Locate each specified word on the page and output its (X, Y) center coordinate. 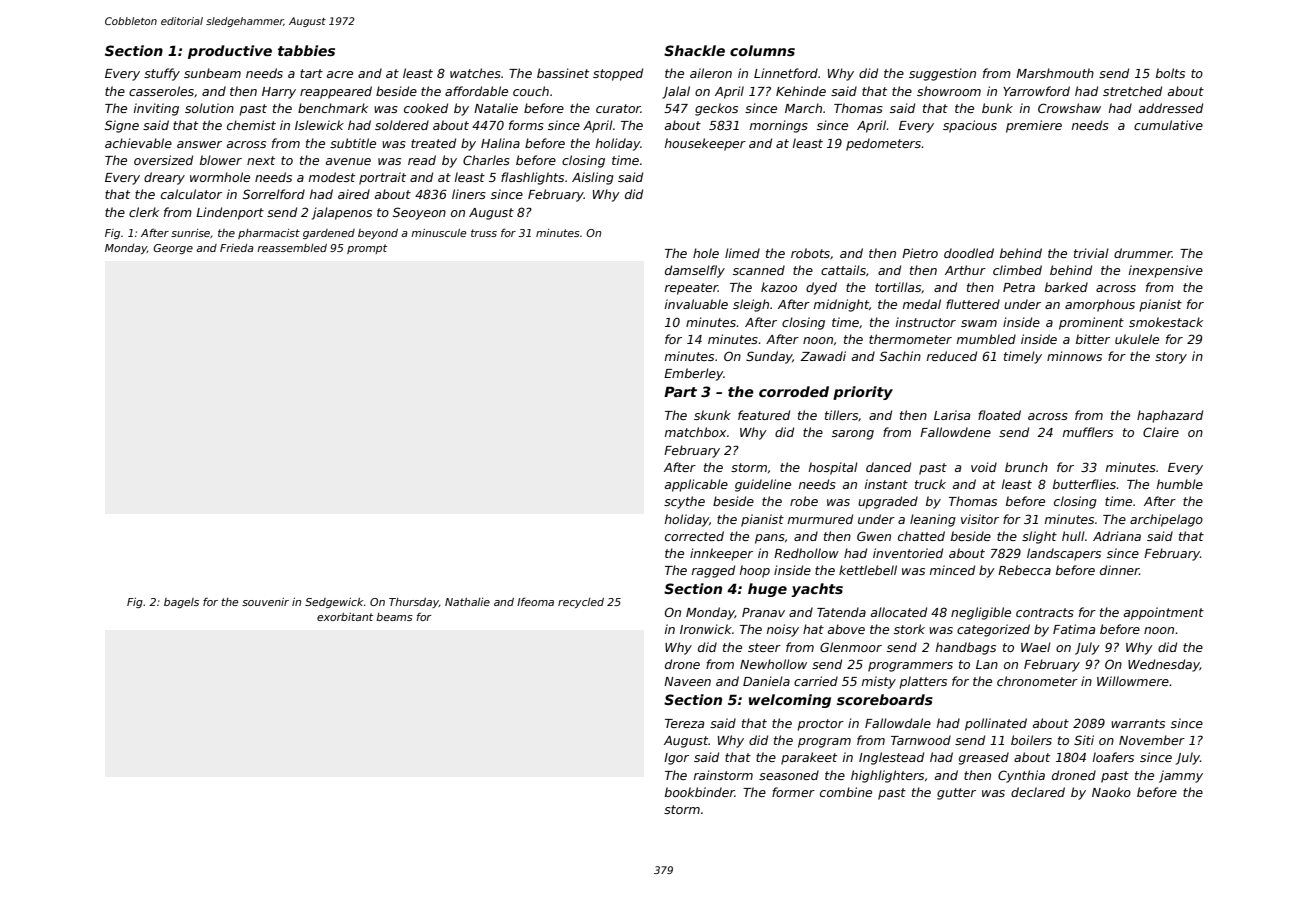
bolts (1170, 73)
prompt (367, 249)
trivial (1091, 253)
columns (762, 50)
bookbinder (700, 792)
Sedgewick (334, 603)
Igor (676, 759)
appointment (1164, 613)
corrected (694, 536)
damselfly (695, 271)
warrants (1138, 723)
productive (230, 52)
